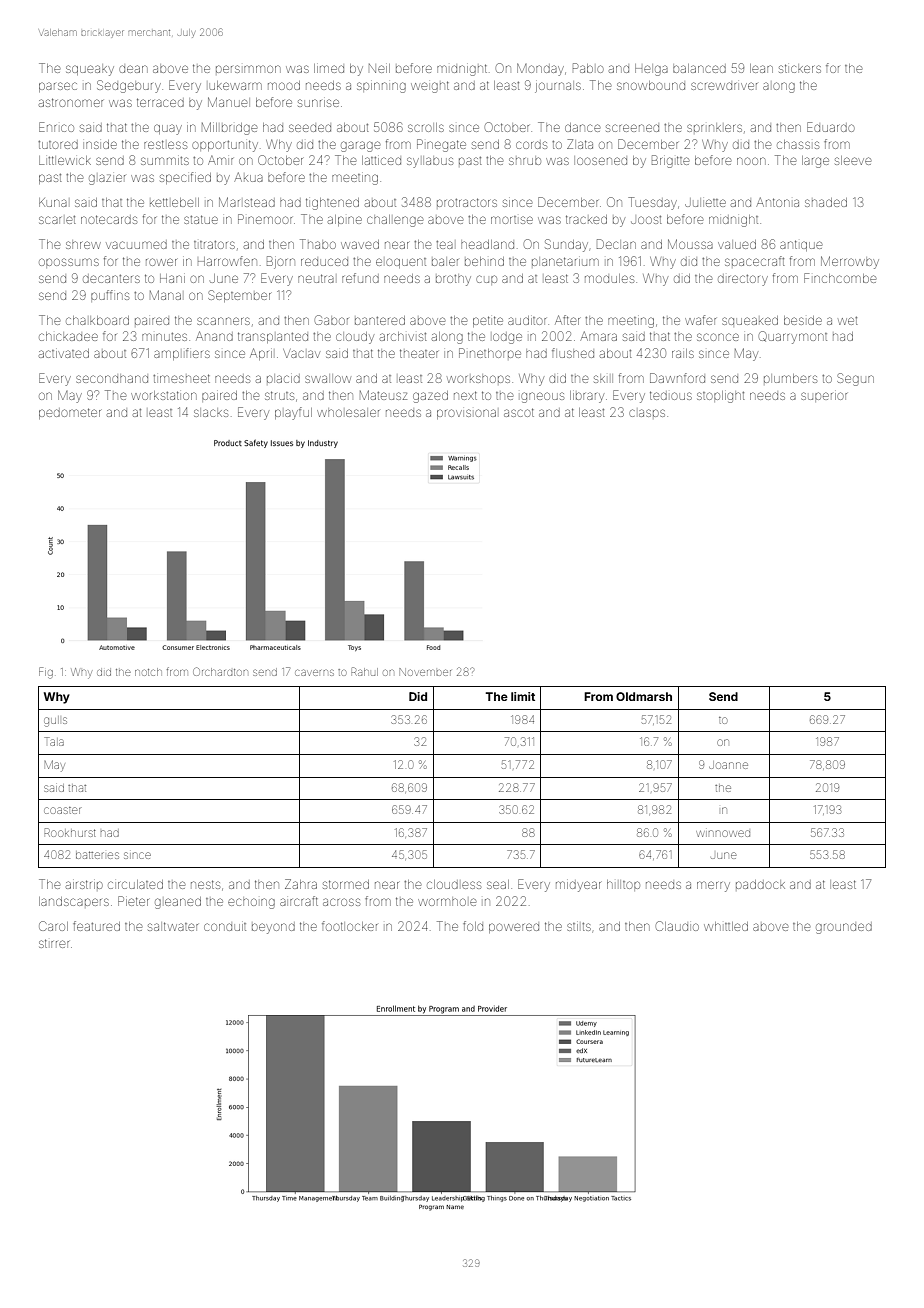 Image resolution: width=924 pixels, height=1308 pixels. Describe the element at coordinates (699, 68) in the page. I see `balanced` at that location.
